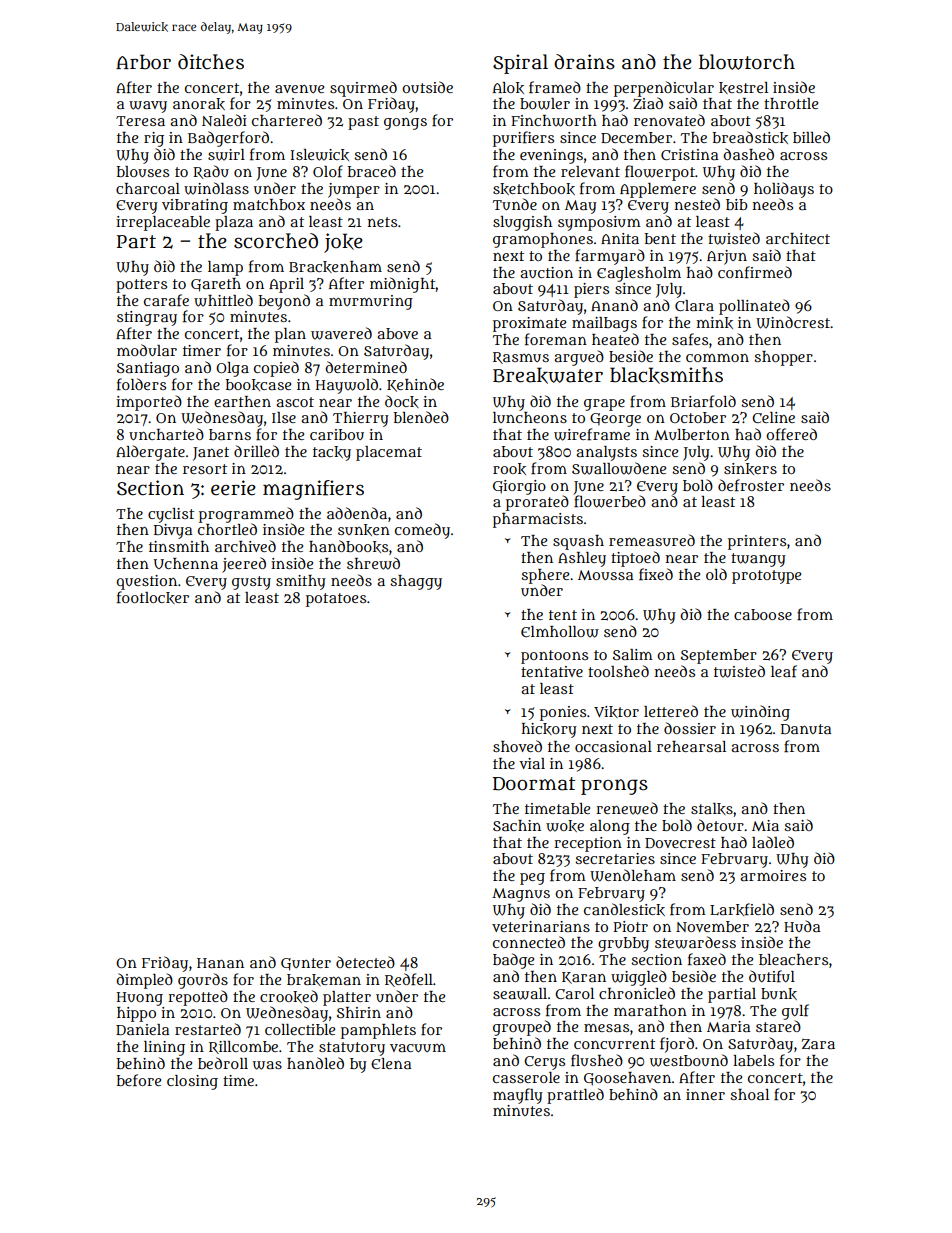 The width and height of the screenshot is (952, 1233). Describe the element at coordinates (148, 107) in the screenshot. I see `wavy` at that location.
